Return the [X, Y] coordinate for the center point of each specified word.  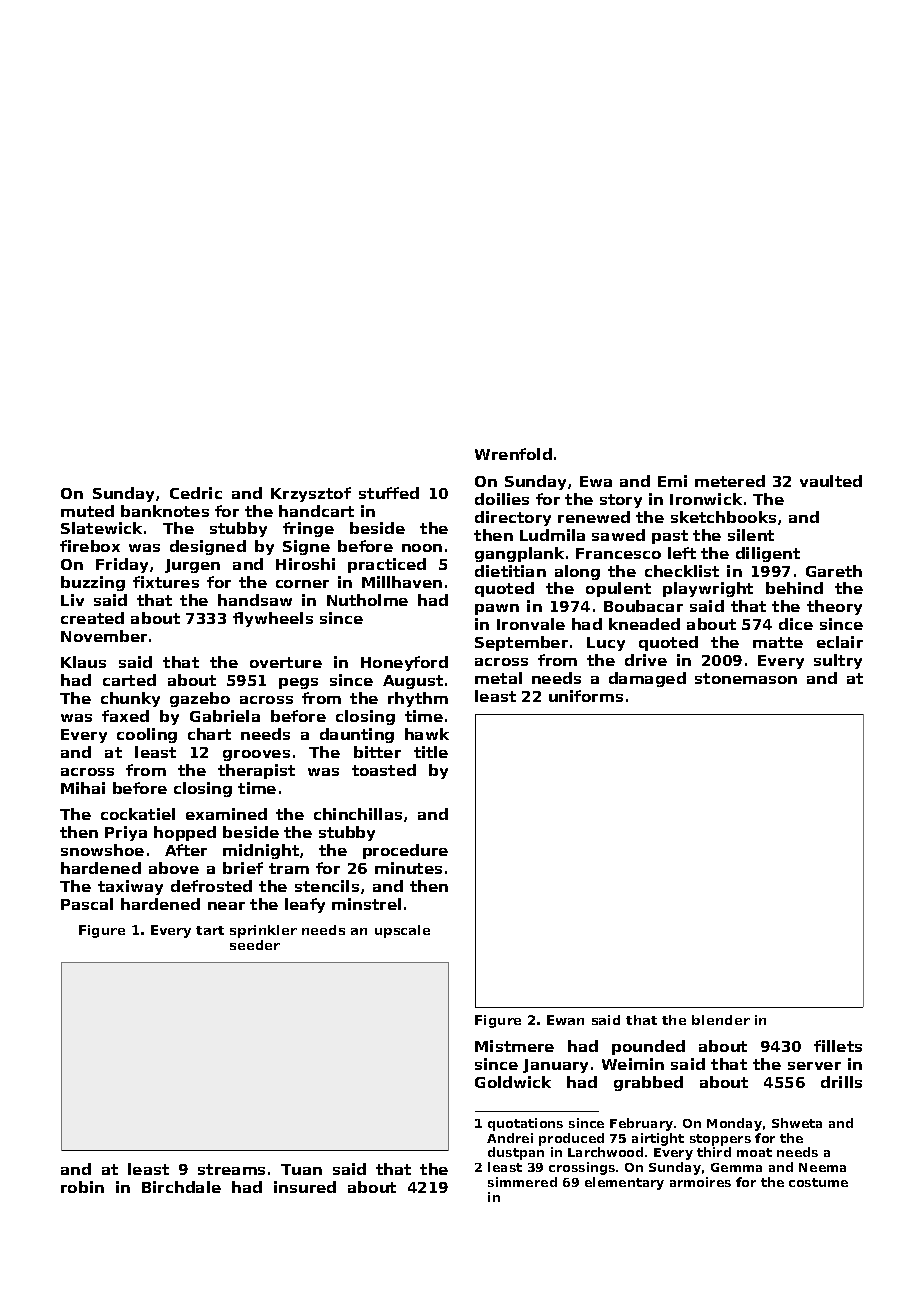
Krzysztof [311, 494]
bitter [377, 752]
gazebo [200, 699]
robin [82, 1187]
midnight [261, 851]
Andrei [510, 1138]
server [814, 1066]
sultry [838, 661]
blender [721, 1020]
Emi [672, 481]
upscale [402, 931]
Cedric [196, 493]
